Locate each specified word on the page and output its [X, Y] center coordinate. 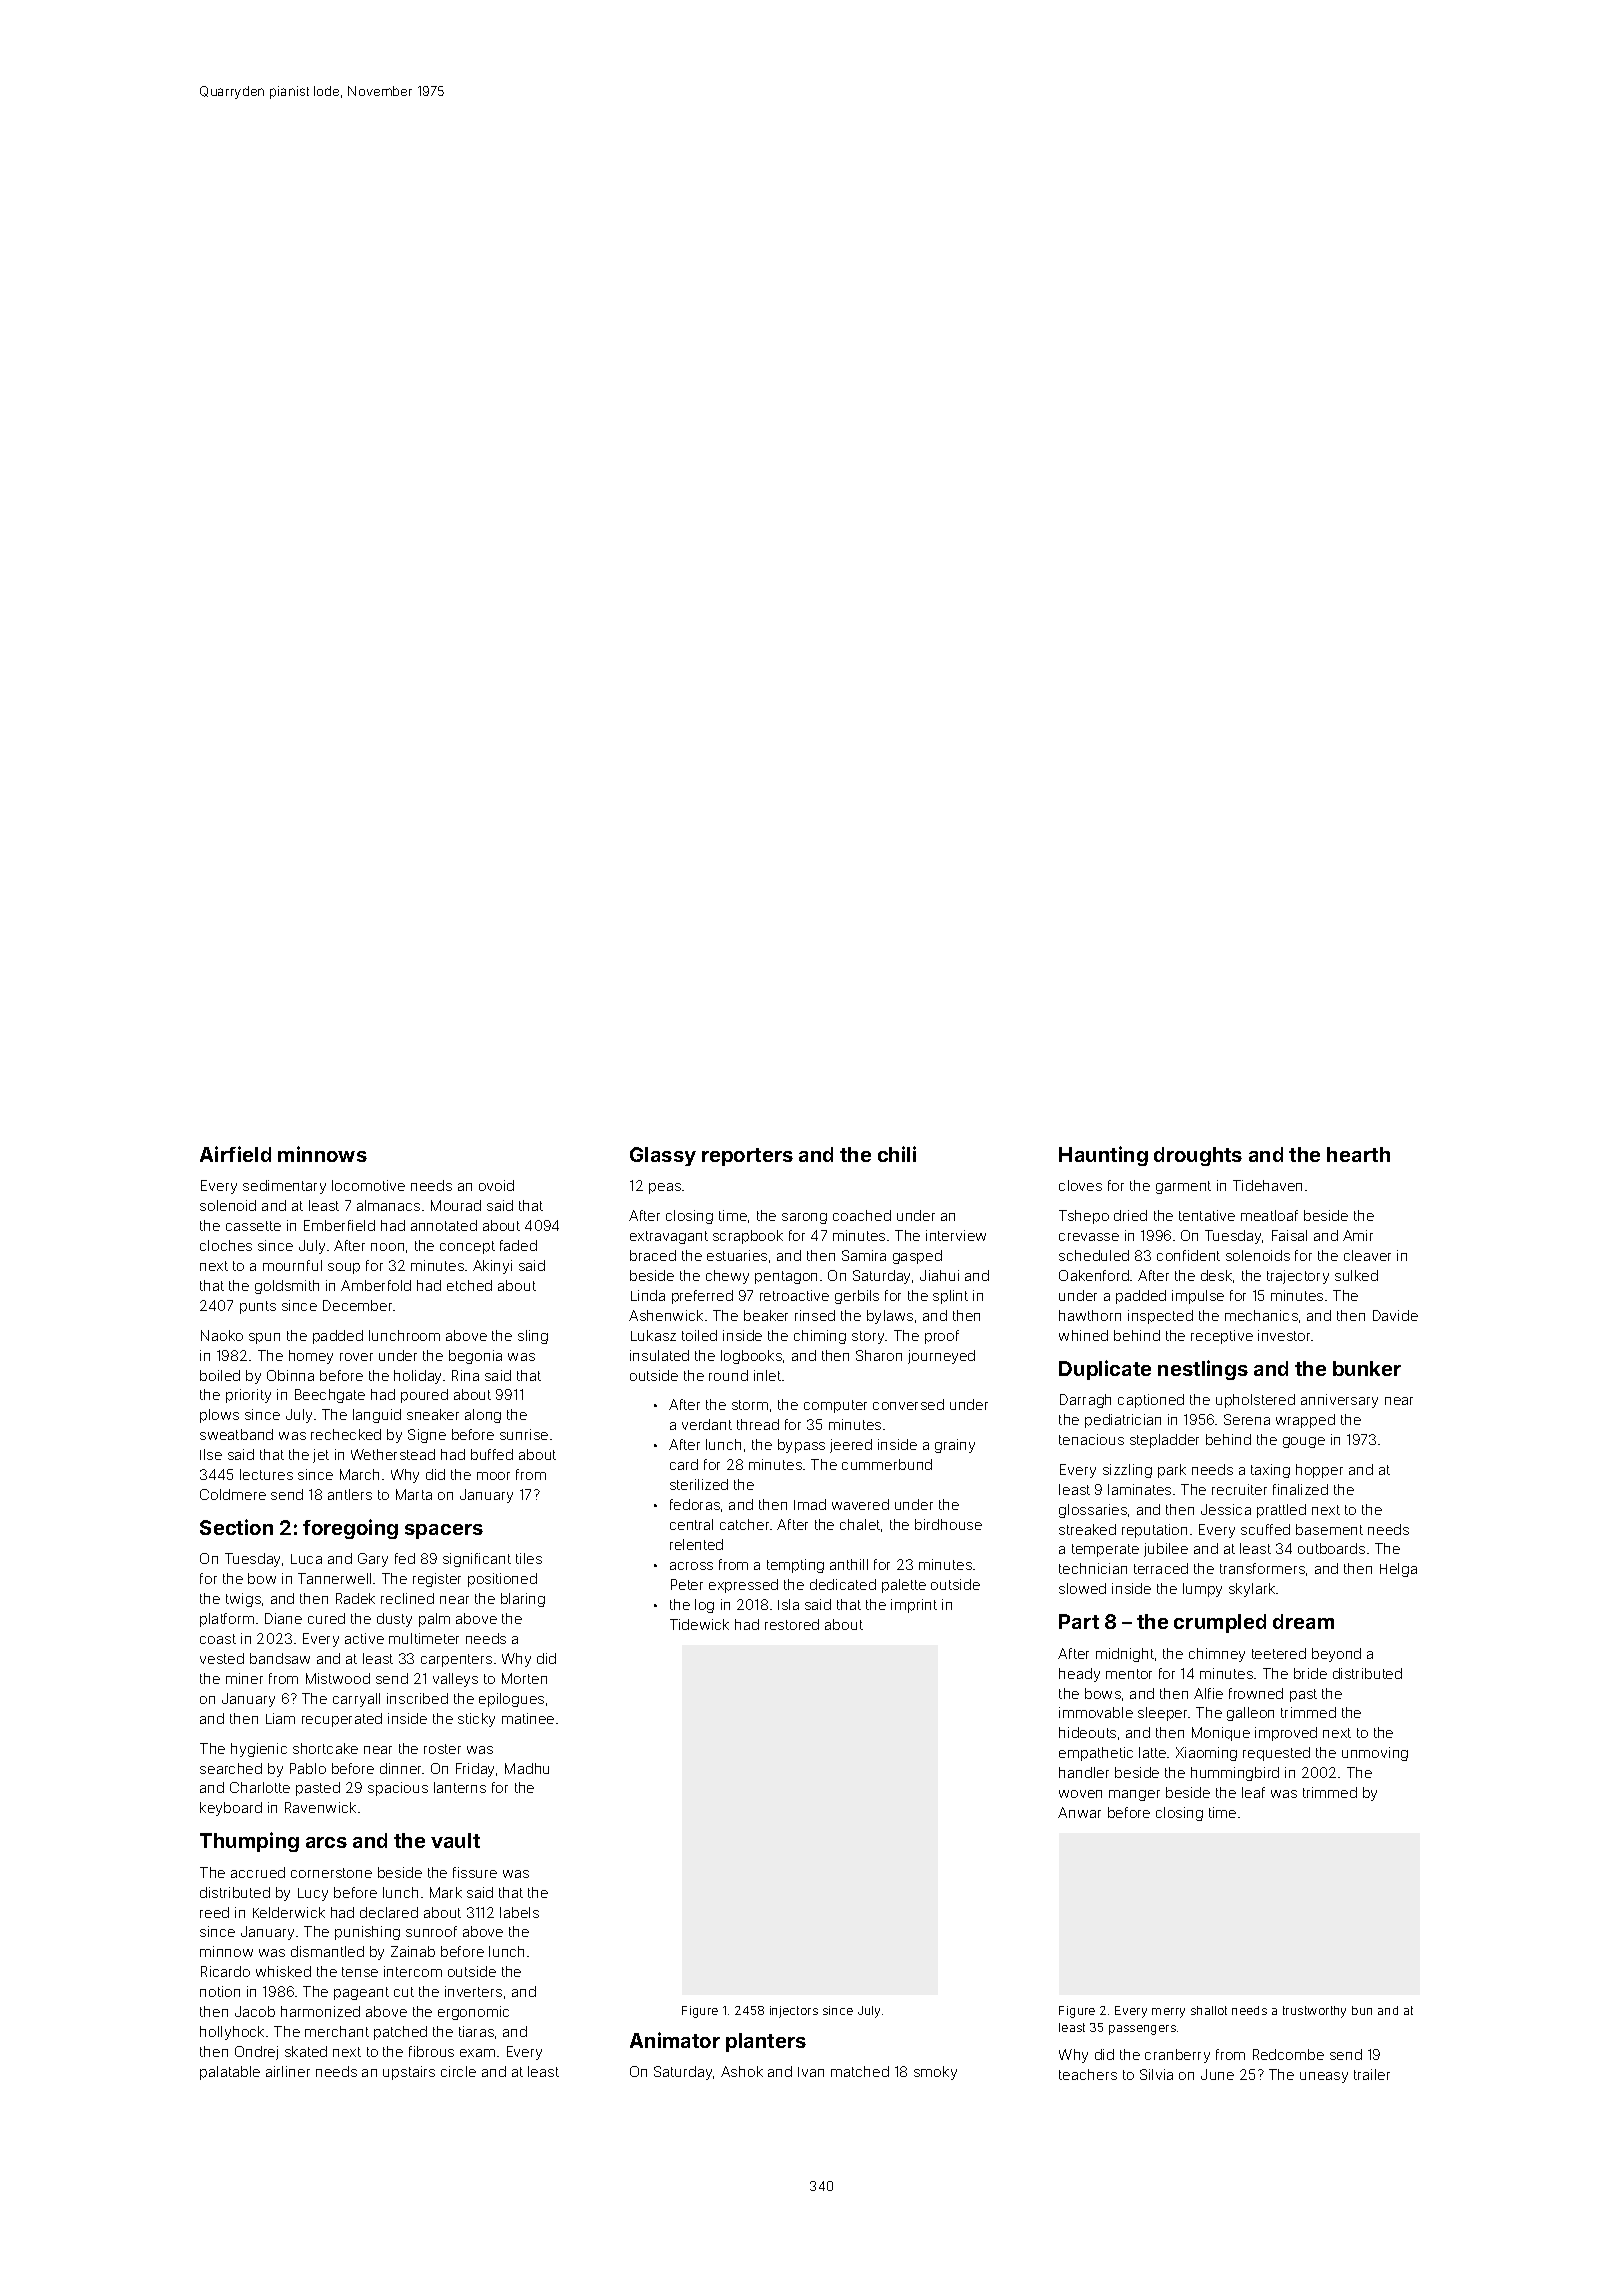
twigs [243, 1600]
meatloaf [1269, 1215]
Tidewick [699, 1624]
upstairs [409, 2073]
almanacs [388, 1205]
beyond [1336, 1655]
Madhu [527, 1768]
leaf [1253, 1792]
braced [653, 1255]
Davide [1395, 1315]
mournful [292, 1265]
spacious [398, 1789]
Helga [1398, 1570]
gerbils [857, 1297]
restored [792, 1624]
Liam [280, 1718]
